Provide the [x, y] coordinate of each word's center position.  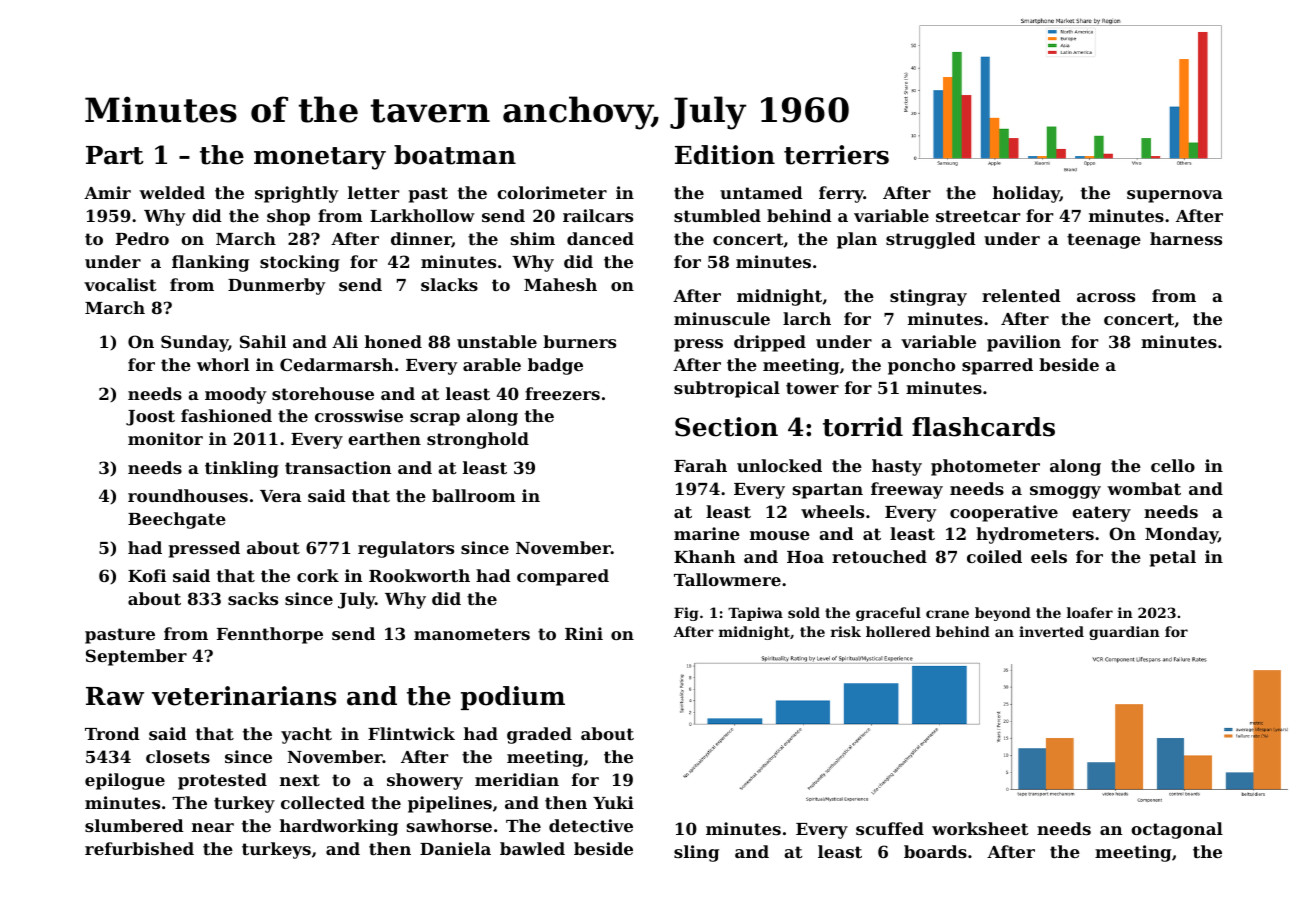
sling [696, 853]
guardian [1124, 633]
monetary [320, 158]
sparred [997, 366]
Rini [584, 633]
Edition [725, 155]
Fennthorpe [270, 635]
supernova [1175, 196]
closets [178, 756]
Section [726, 427]
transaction [338, 467]
